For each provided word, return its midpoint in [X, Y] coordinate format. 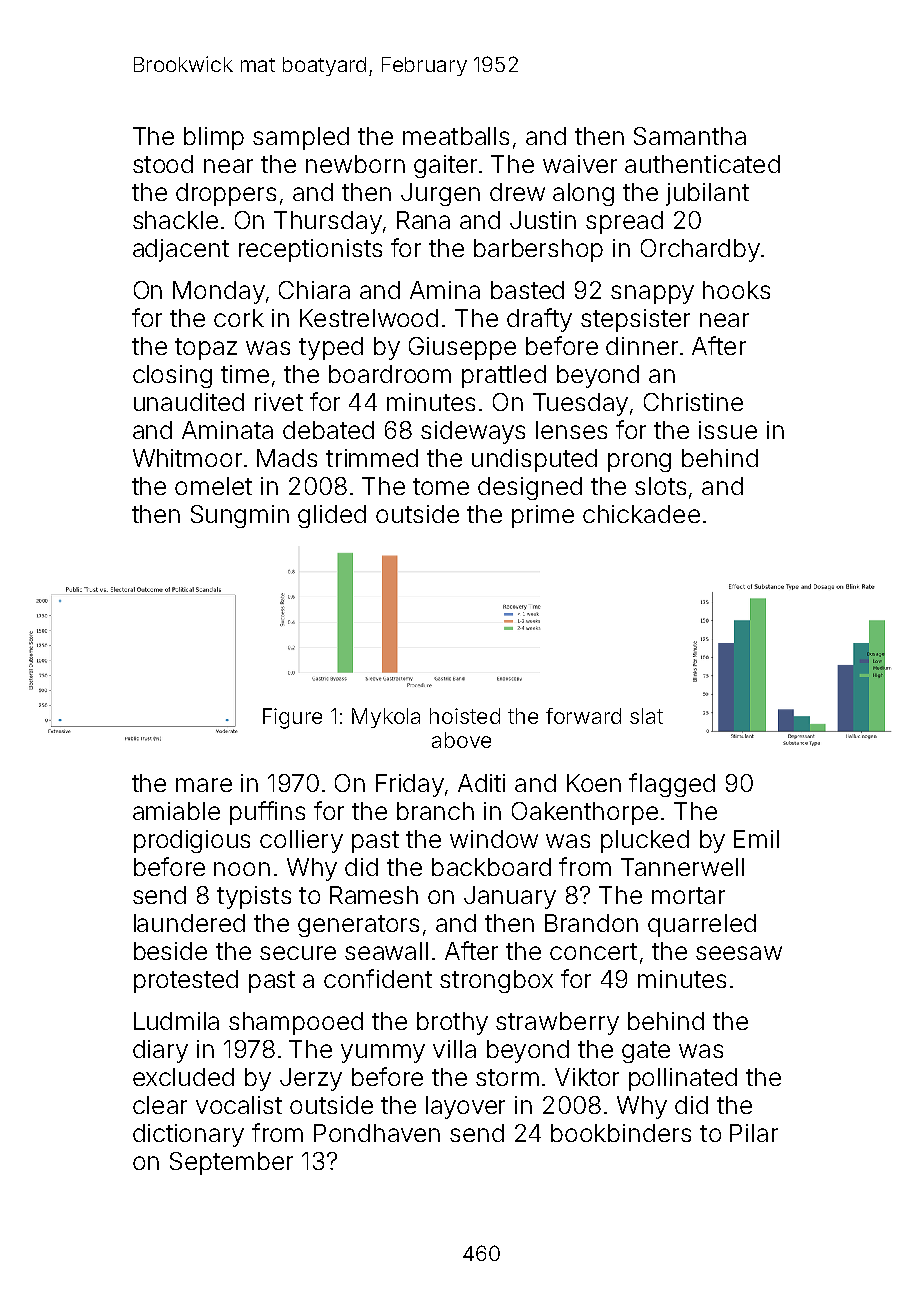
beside [170, 951]
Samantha [690, 136]
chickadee [641, 514]
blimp [214, 138]
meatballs [456, 136]
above [461, 740]
